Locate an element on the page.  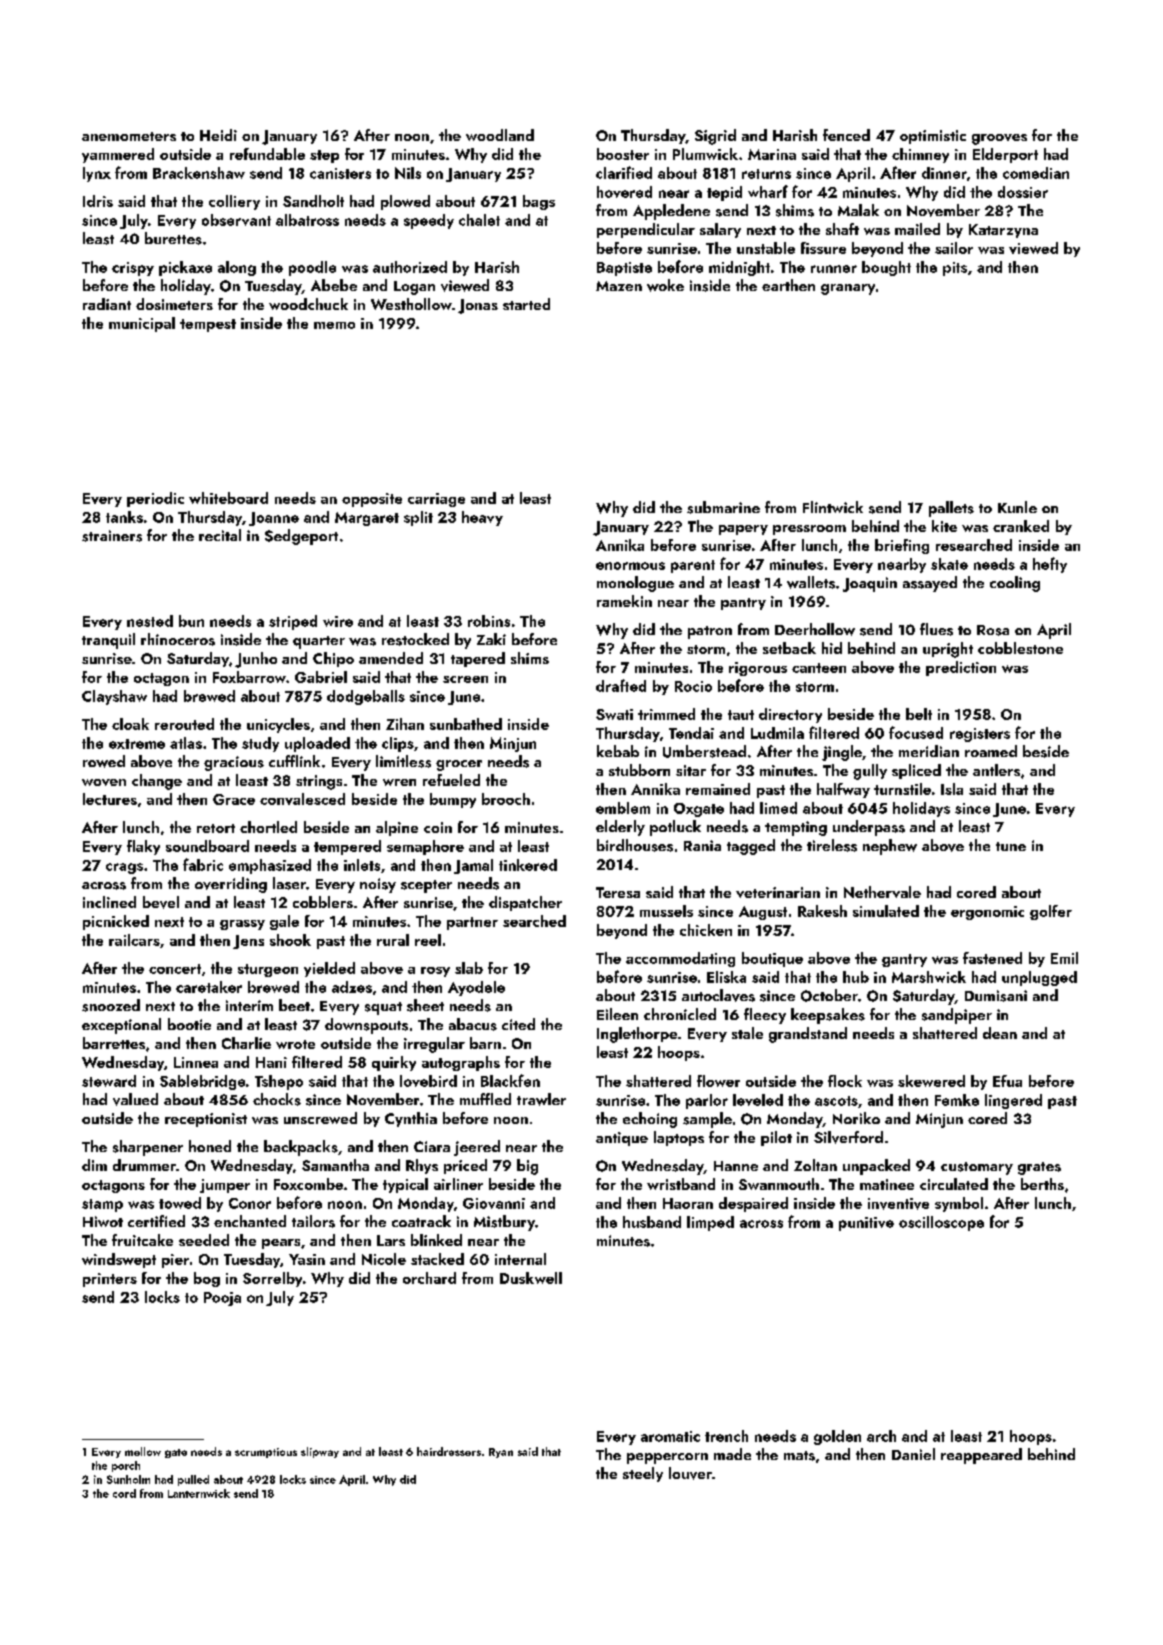
unscrewed is located at coordinates (320, 1118).
